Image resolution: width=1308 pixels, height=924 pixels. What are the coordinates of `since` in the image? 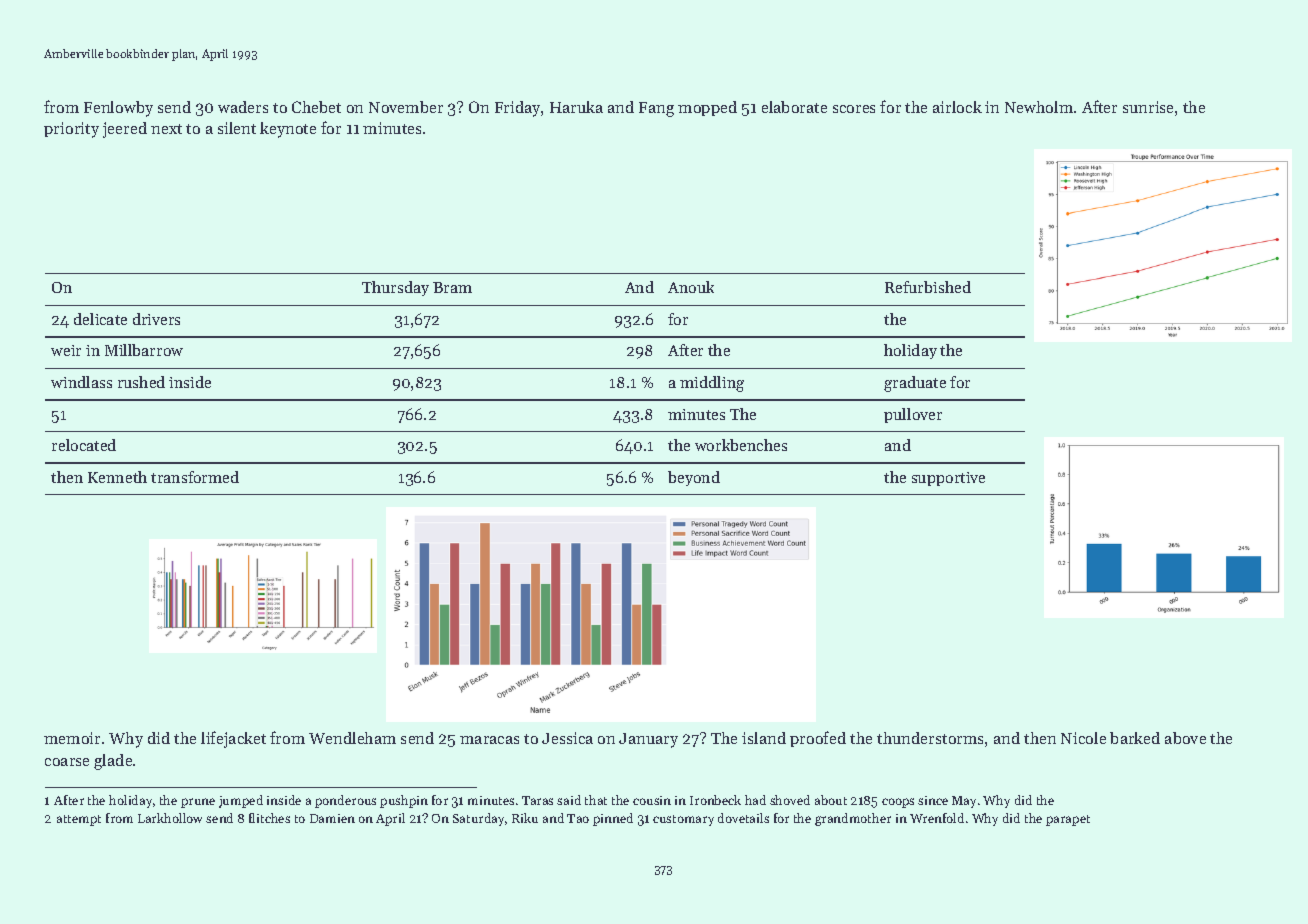 It's located at (933, 800).
